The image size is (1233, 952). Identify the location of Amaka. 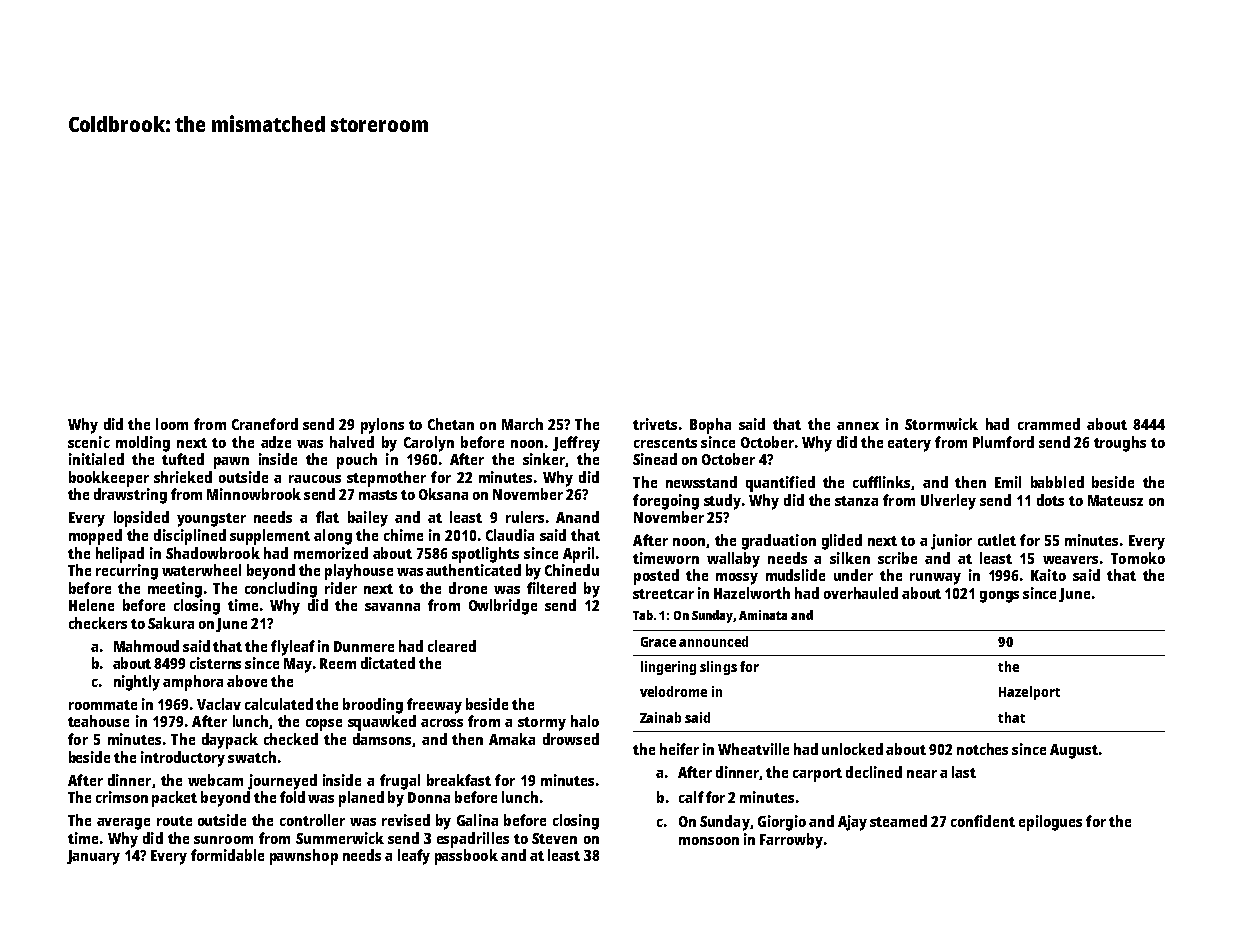
(512, 739).
